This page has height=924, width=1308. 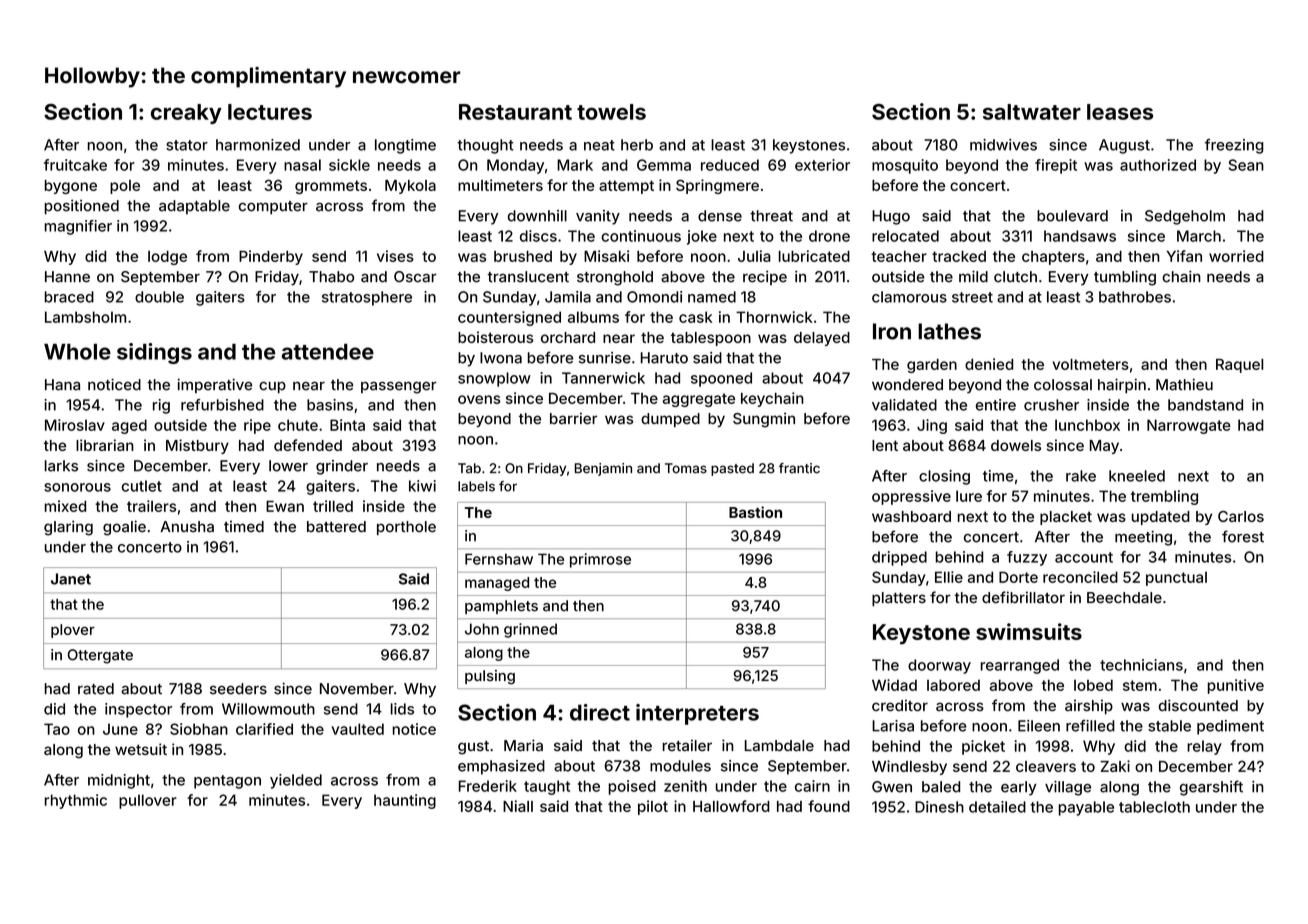 I want to click on lathes, so click(x=949, y=331).
